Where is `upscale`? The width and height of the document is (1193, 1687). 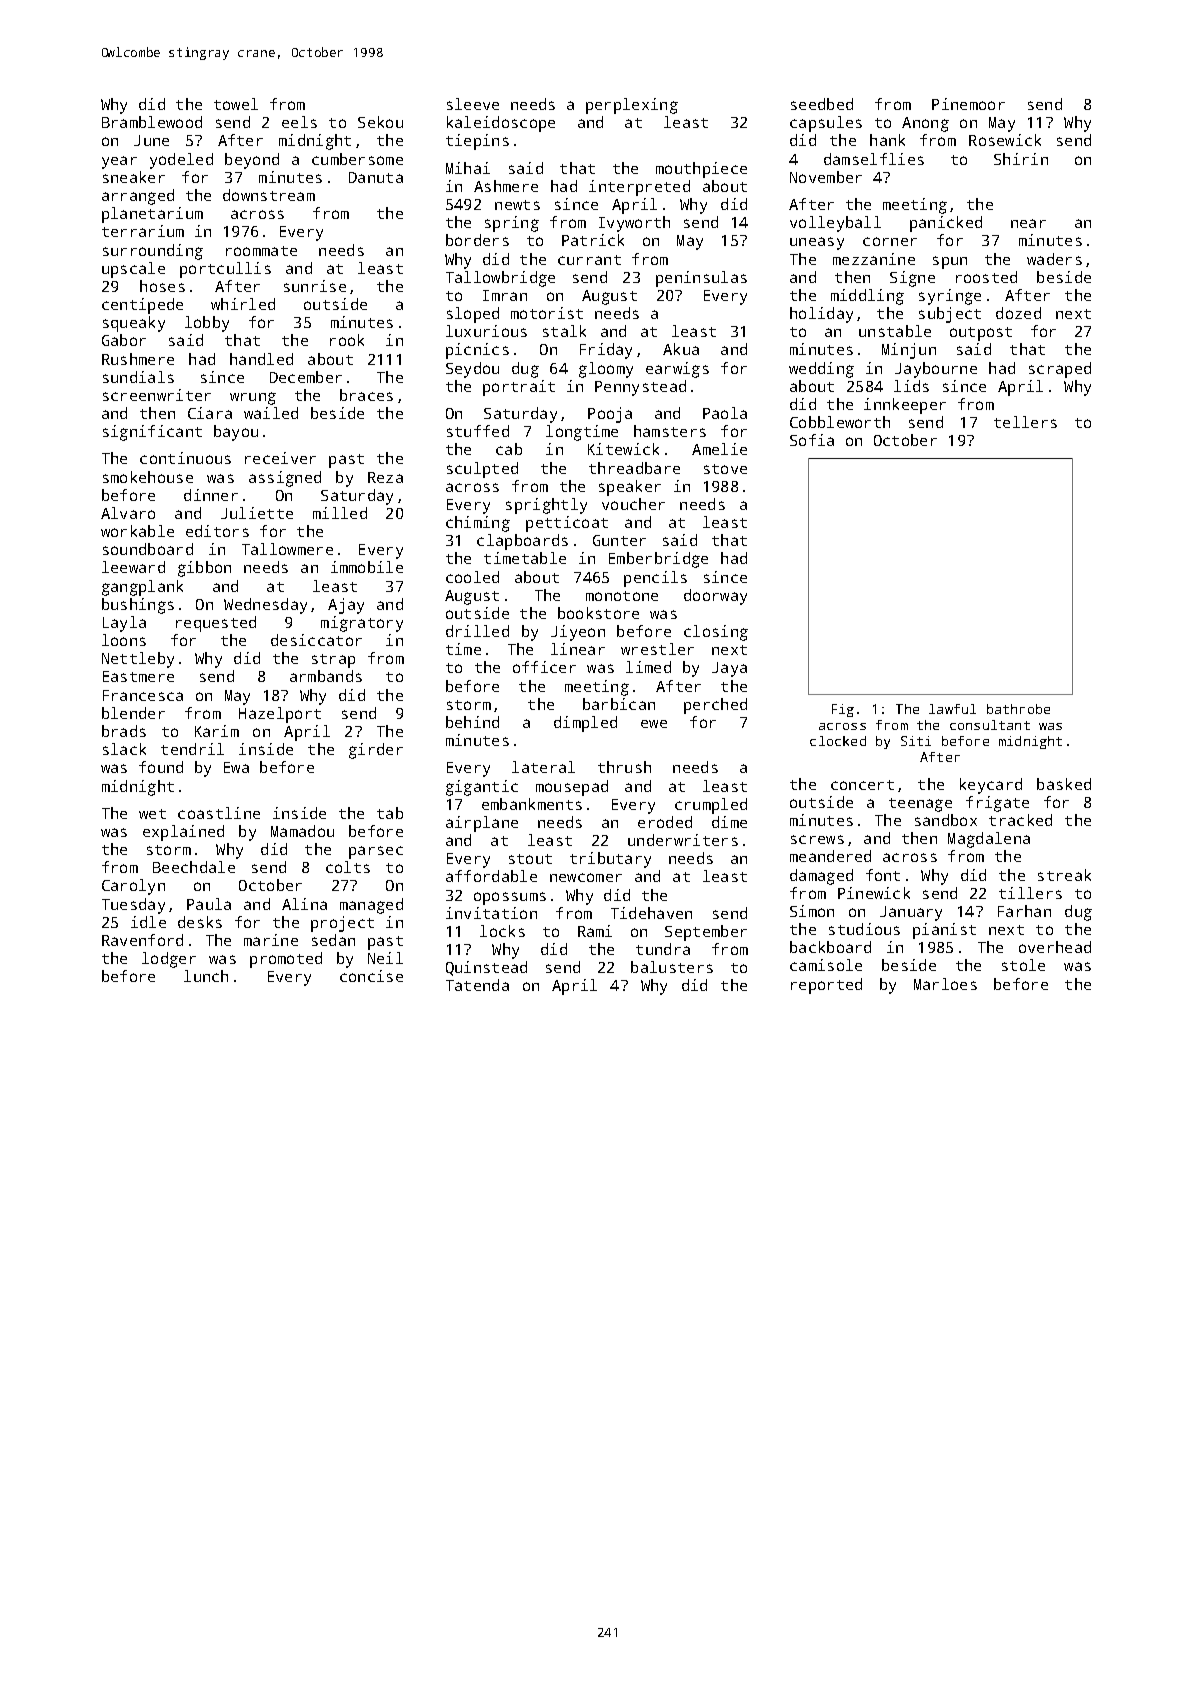
upscale is located at coordinates (133, 270).
